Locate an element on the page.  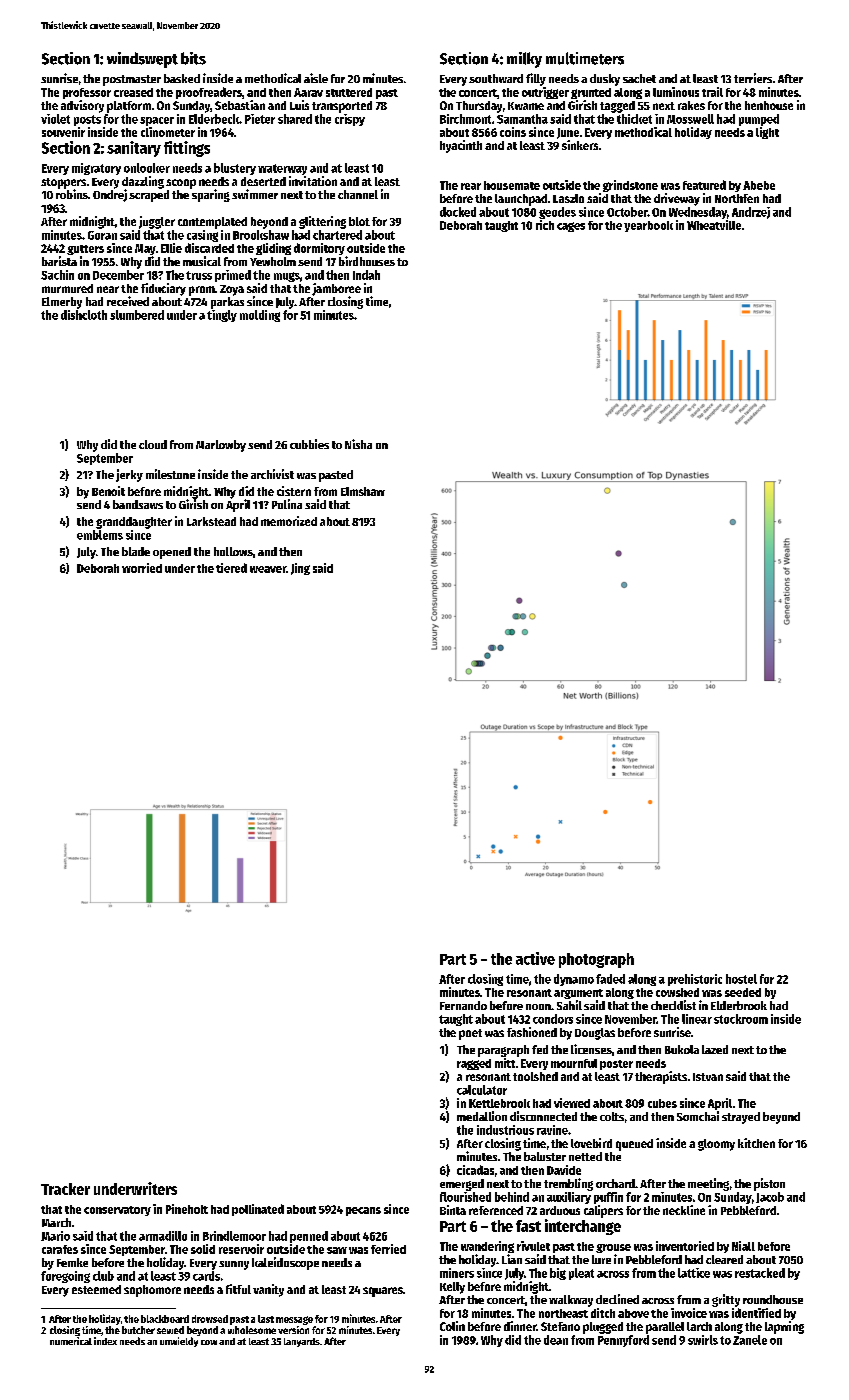
Benoit is located at coordinates (108, 491).
